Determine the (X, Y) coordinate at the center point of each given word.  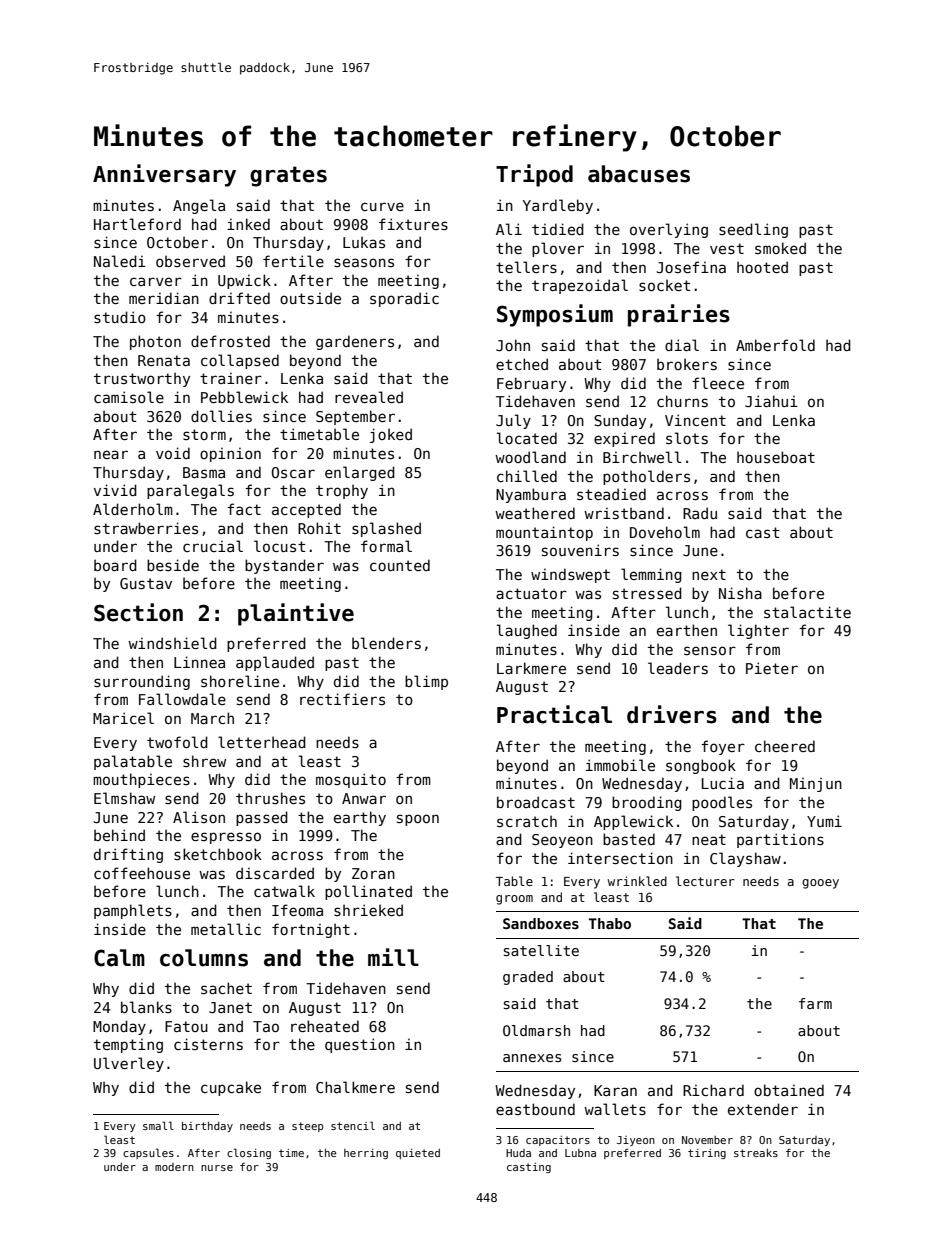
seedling (753, 230)
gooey (820, 884)
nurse (217, 1168)
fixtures (413, 224)
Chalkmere (355, 1087)
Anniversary (164, 175)
